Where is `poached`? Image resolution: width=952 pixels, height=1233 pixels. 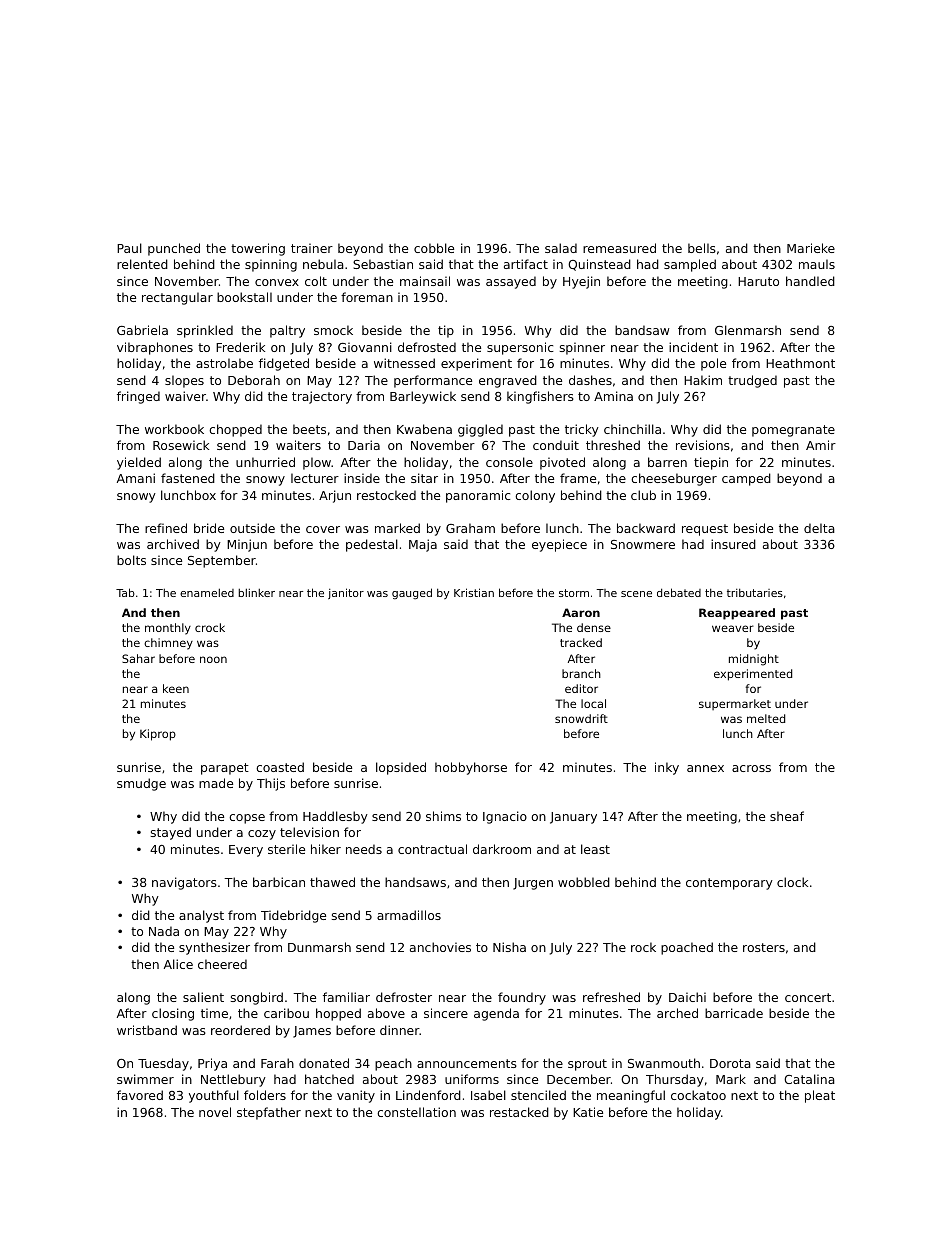
poached is located at coordinates (687, 948).
